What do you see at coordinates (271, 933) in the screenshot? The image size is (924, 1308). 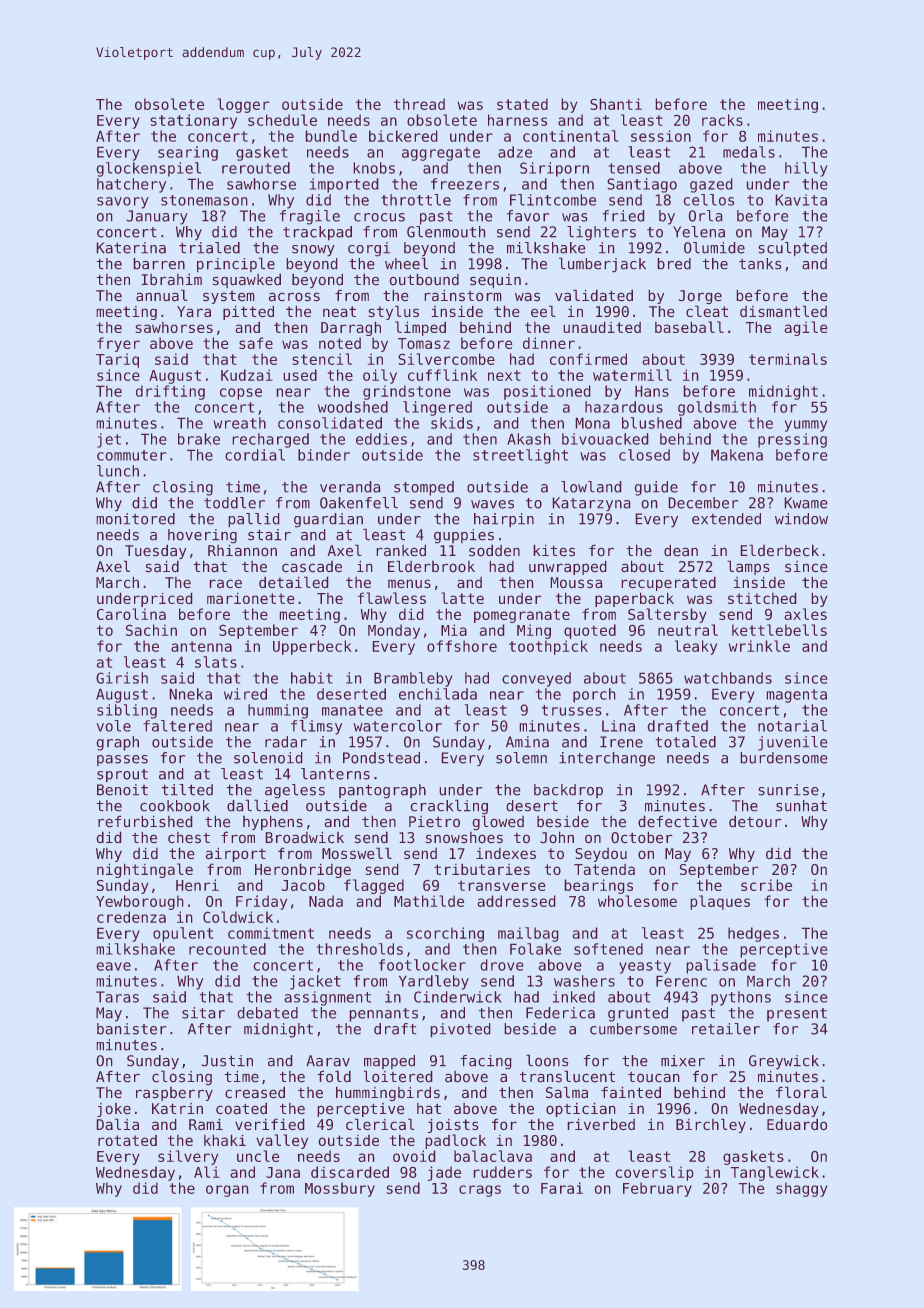 I see `commitment` at bounding box center [271, 933].
